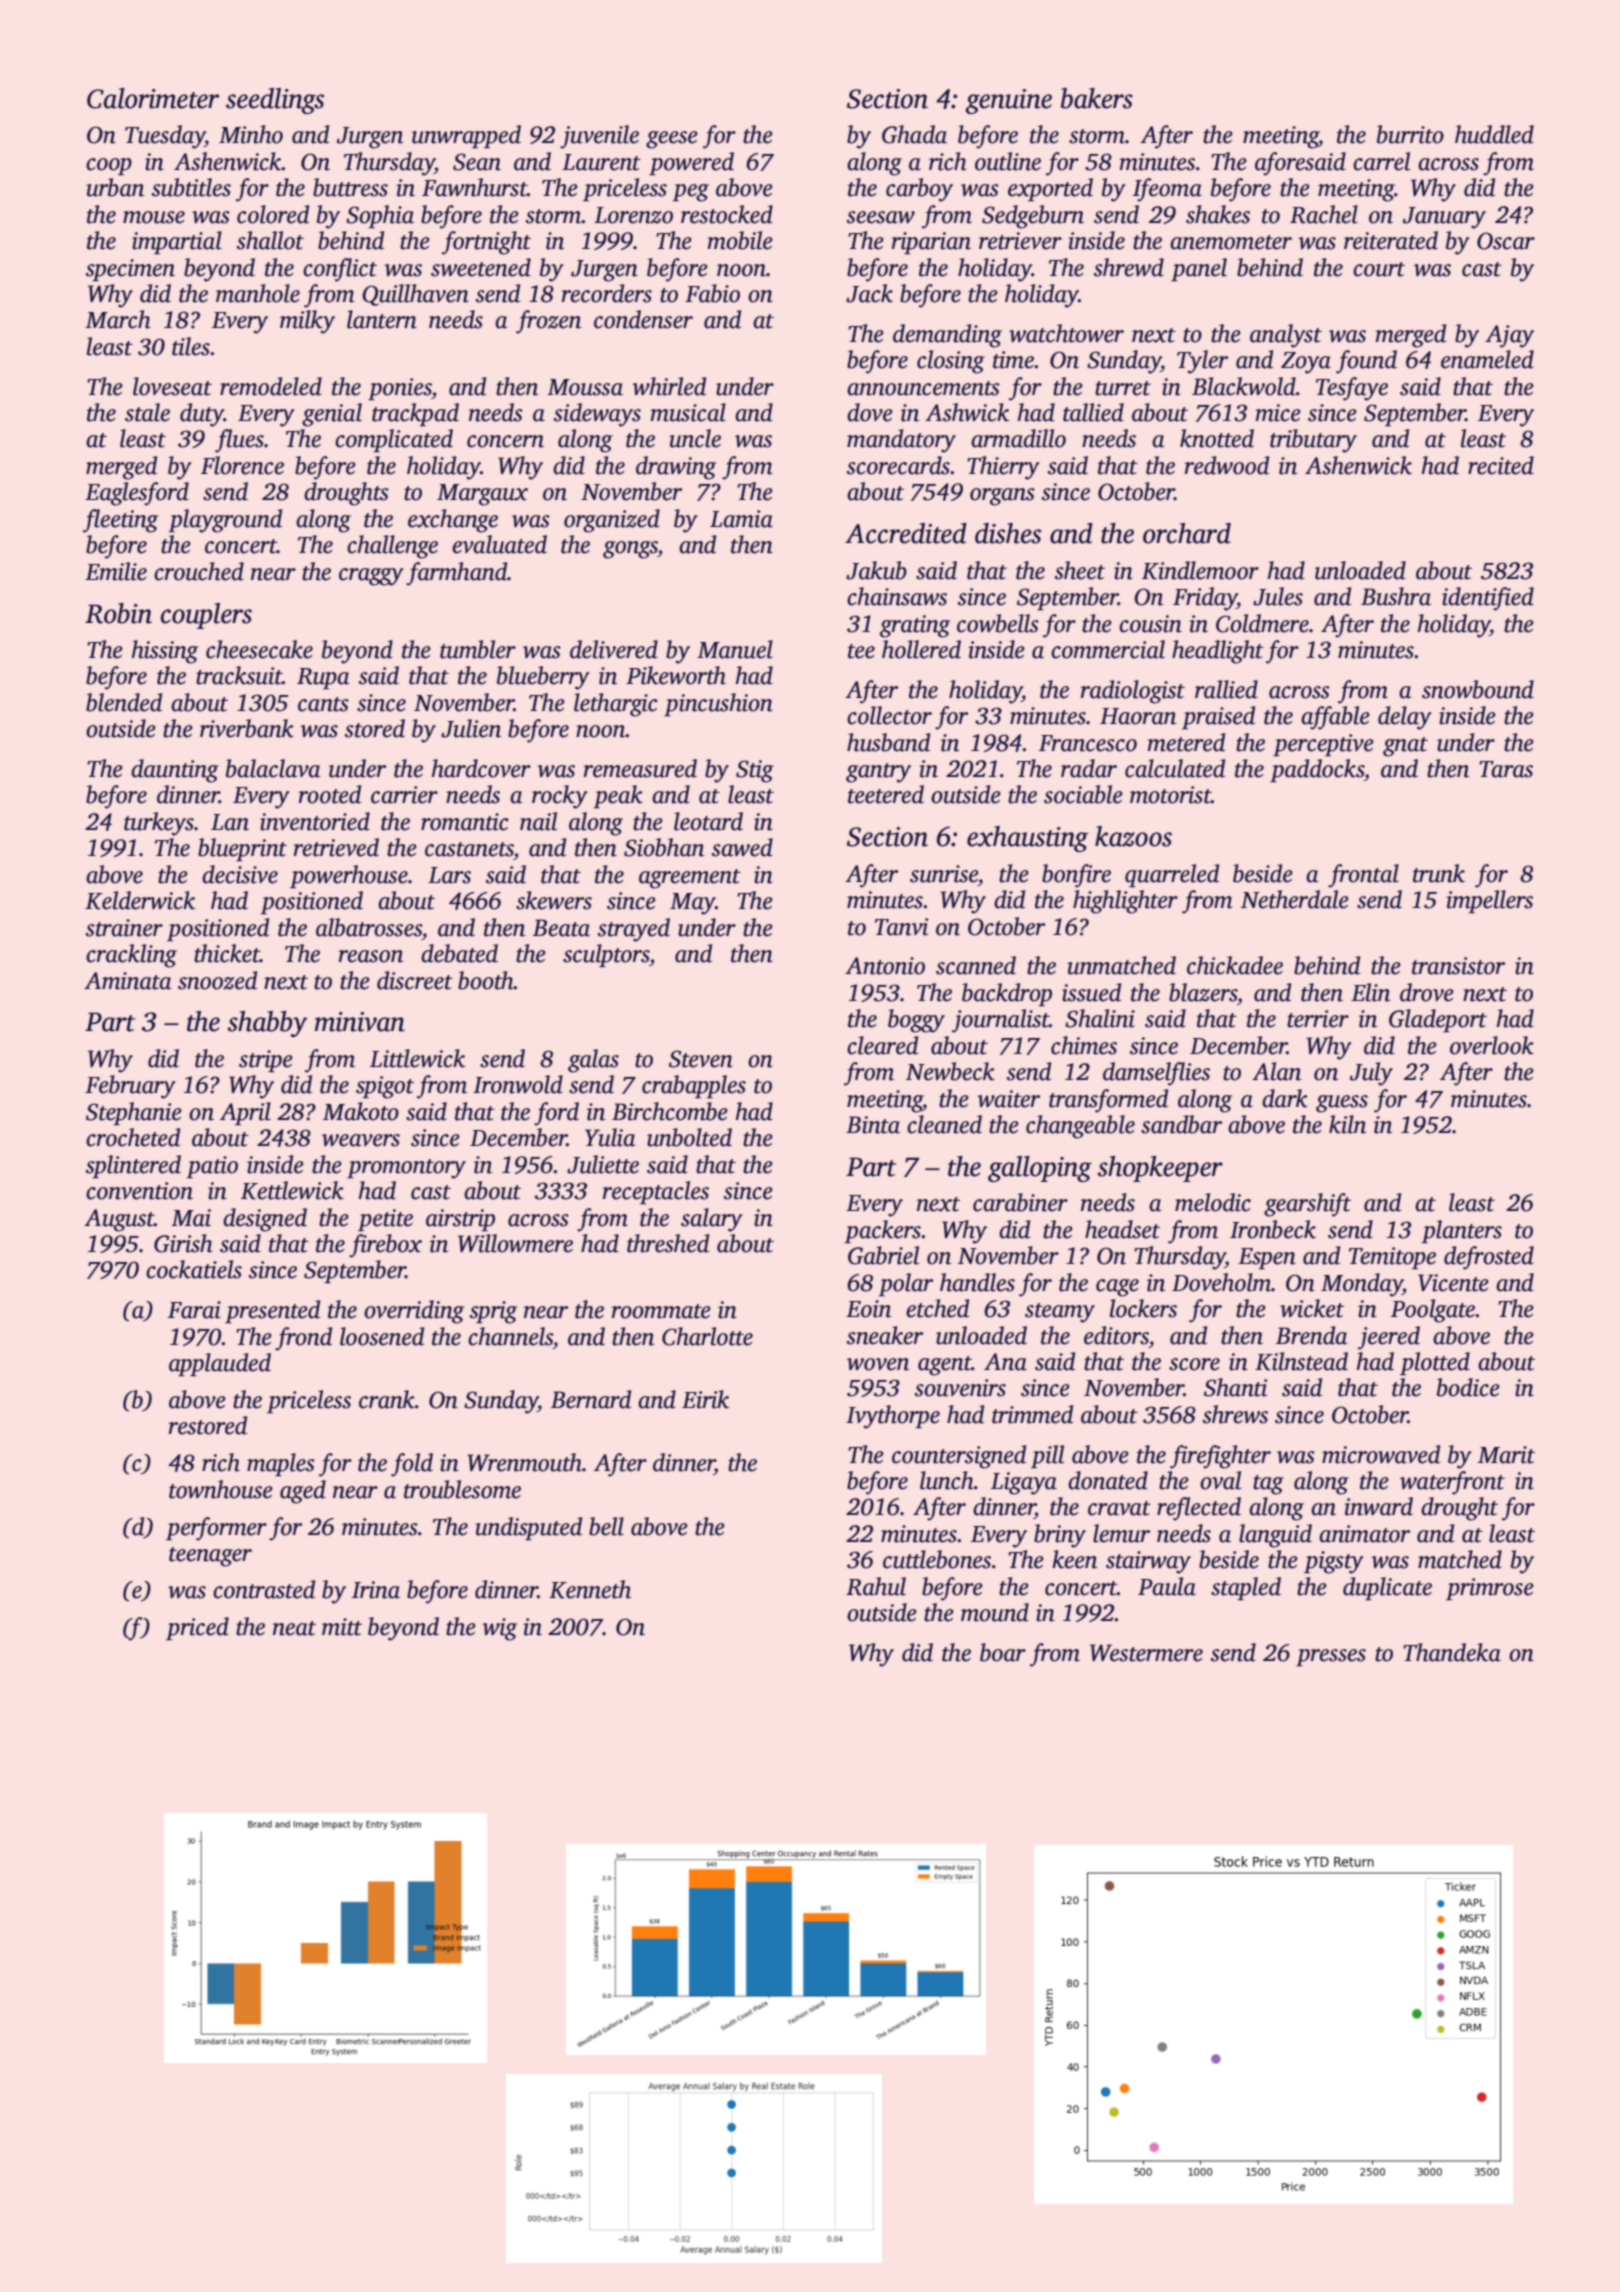 This image has height=2292, width=1620. What do you see at coordinates (466, 136) in the image?
I see `unwrapped` at bounding box center [466, 136].
